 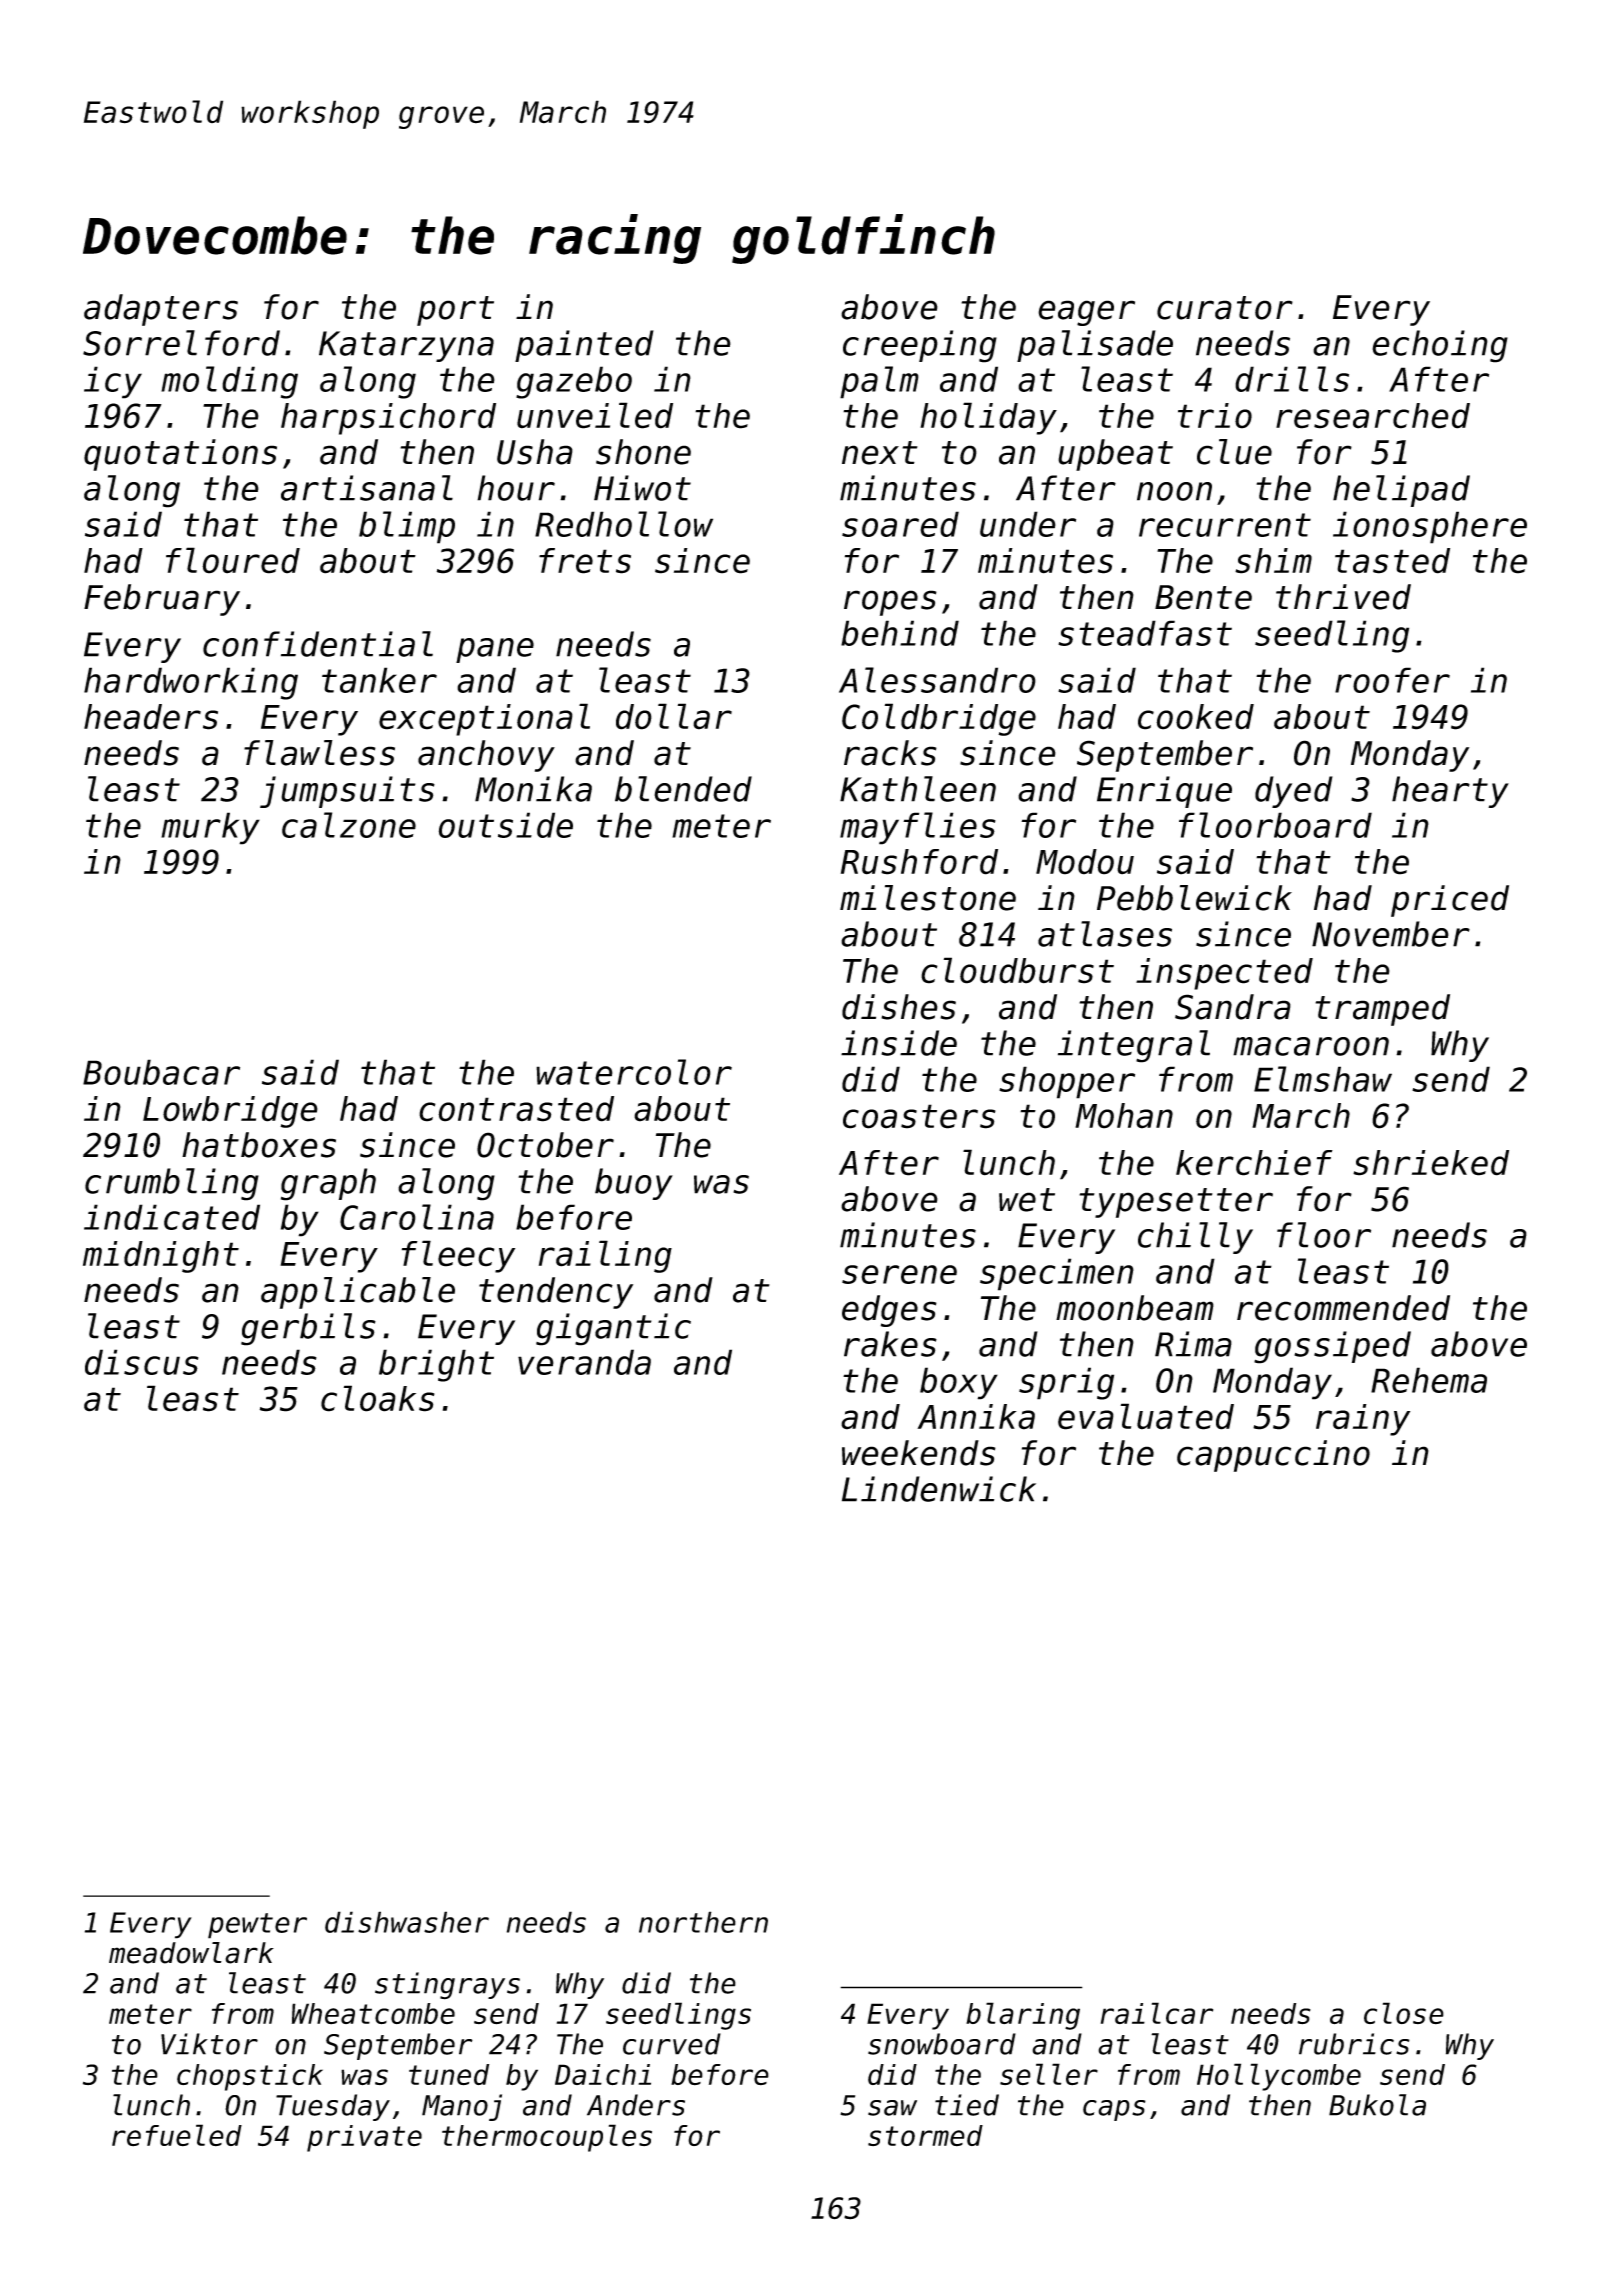 What do you see at coordinates (447, 1986) in the image?
I see `stingrays` at bounding box center [447, 1986].
